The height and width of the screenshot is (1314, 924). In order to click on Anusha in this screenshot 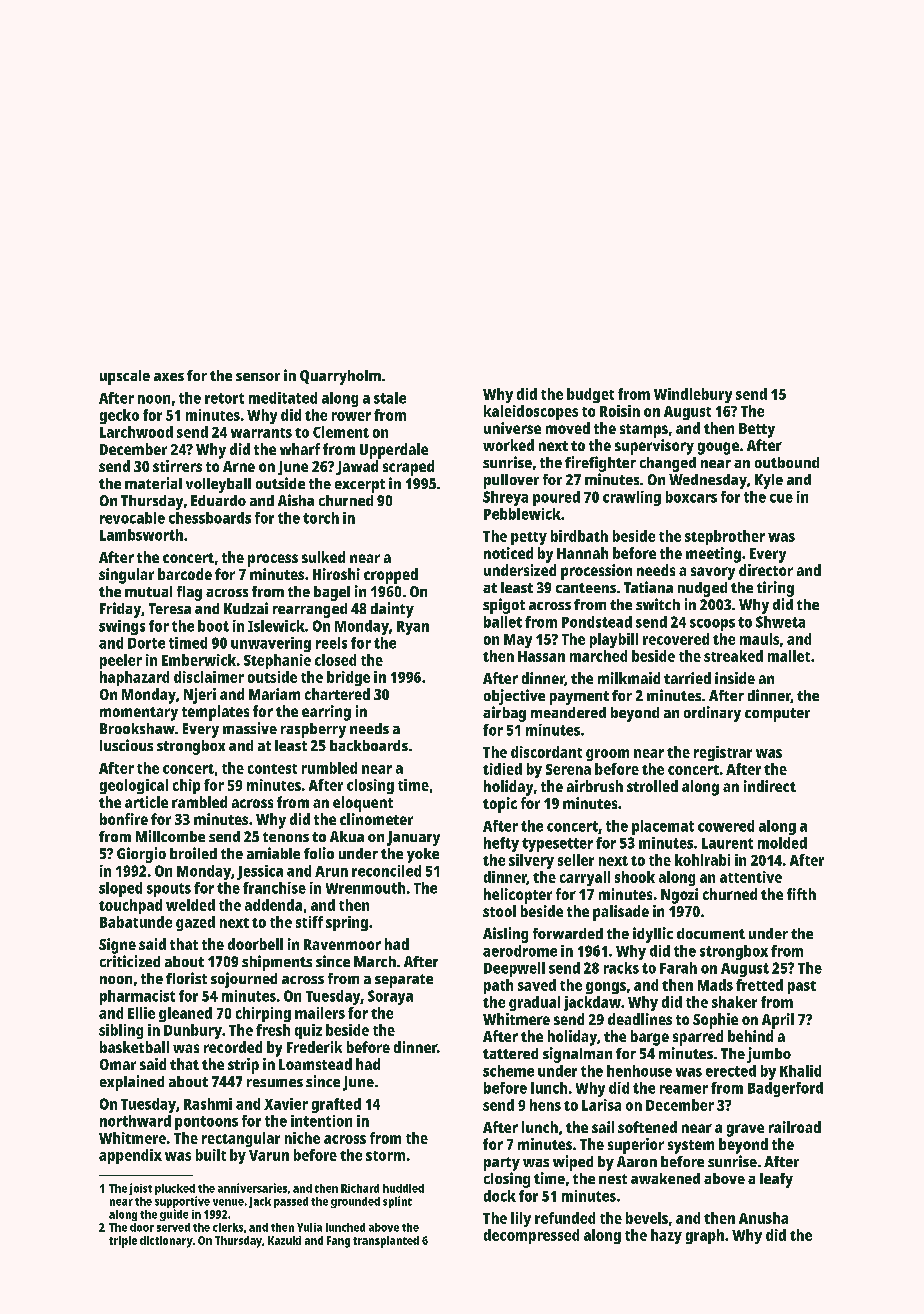, I will do `click(763, 1218)`.
